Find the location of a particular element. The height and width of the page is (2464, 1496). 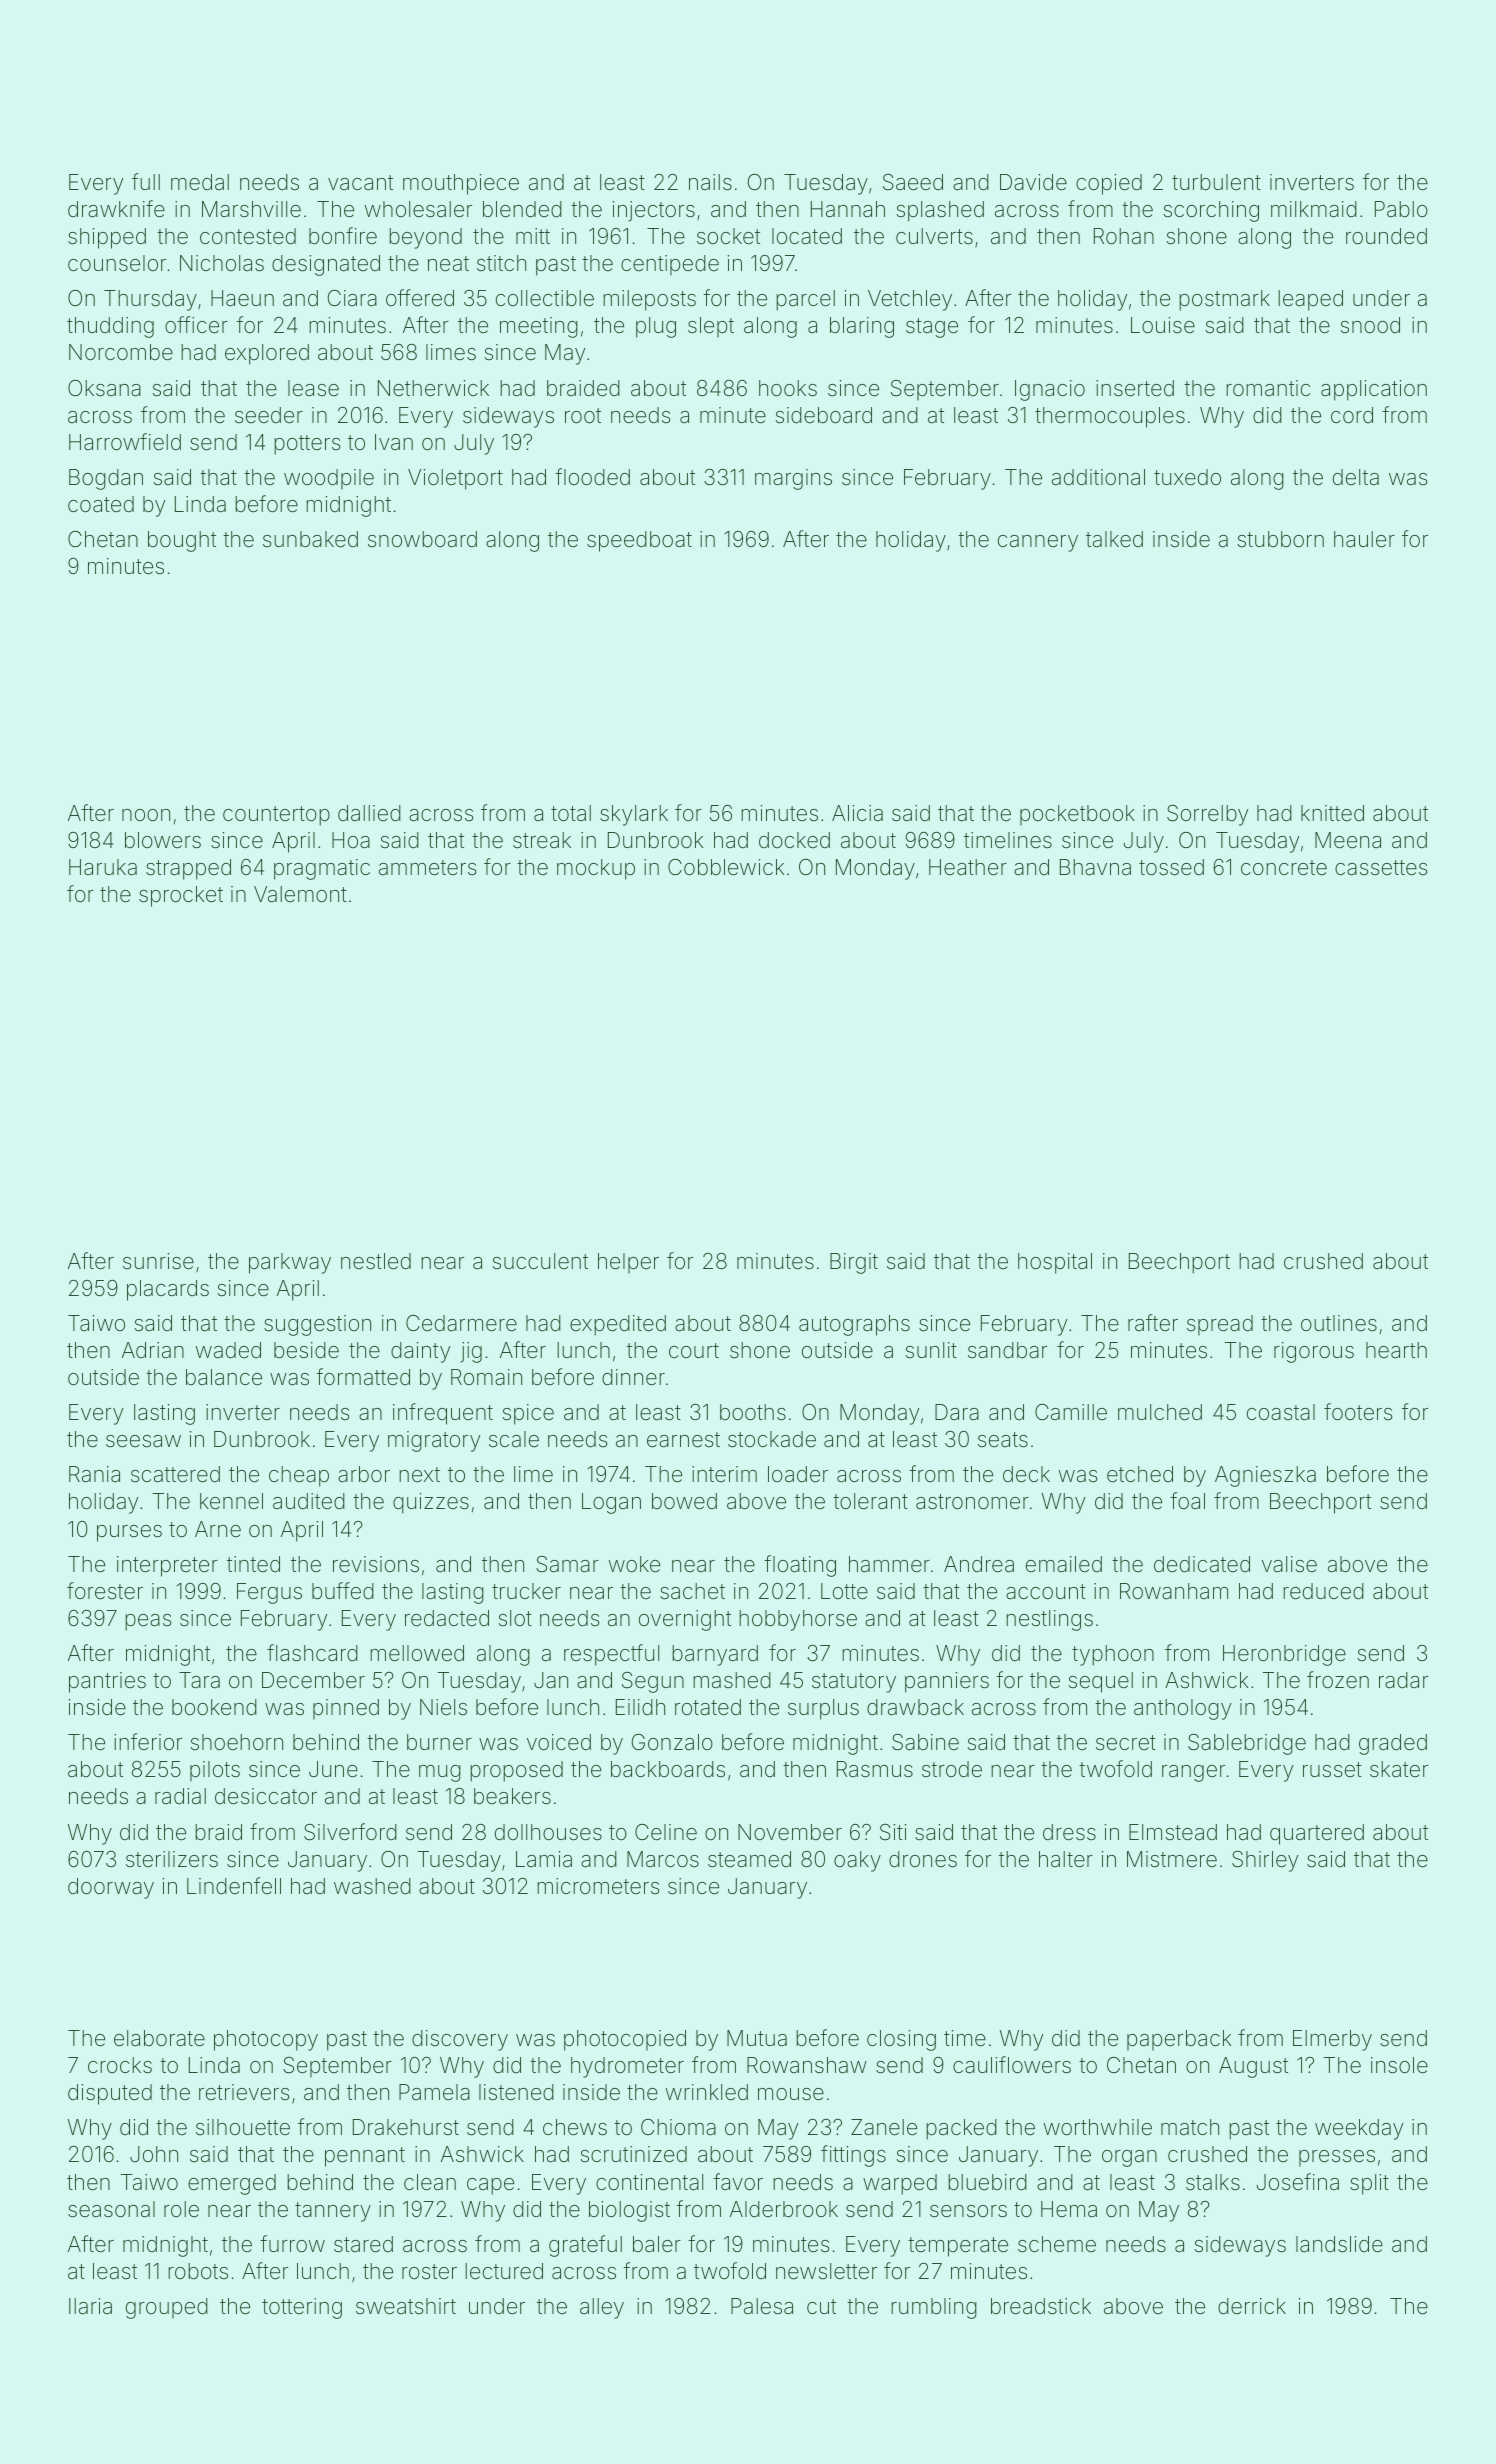

full is located at coordinates (146, 181).
